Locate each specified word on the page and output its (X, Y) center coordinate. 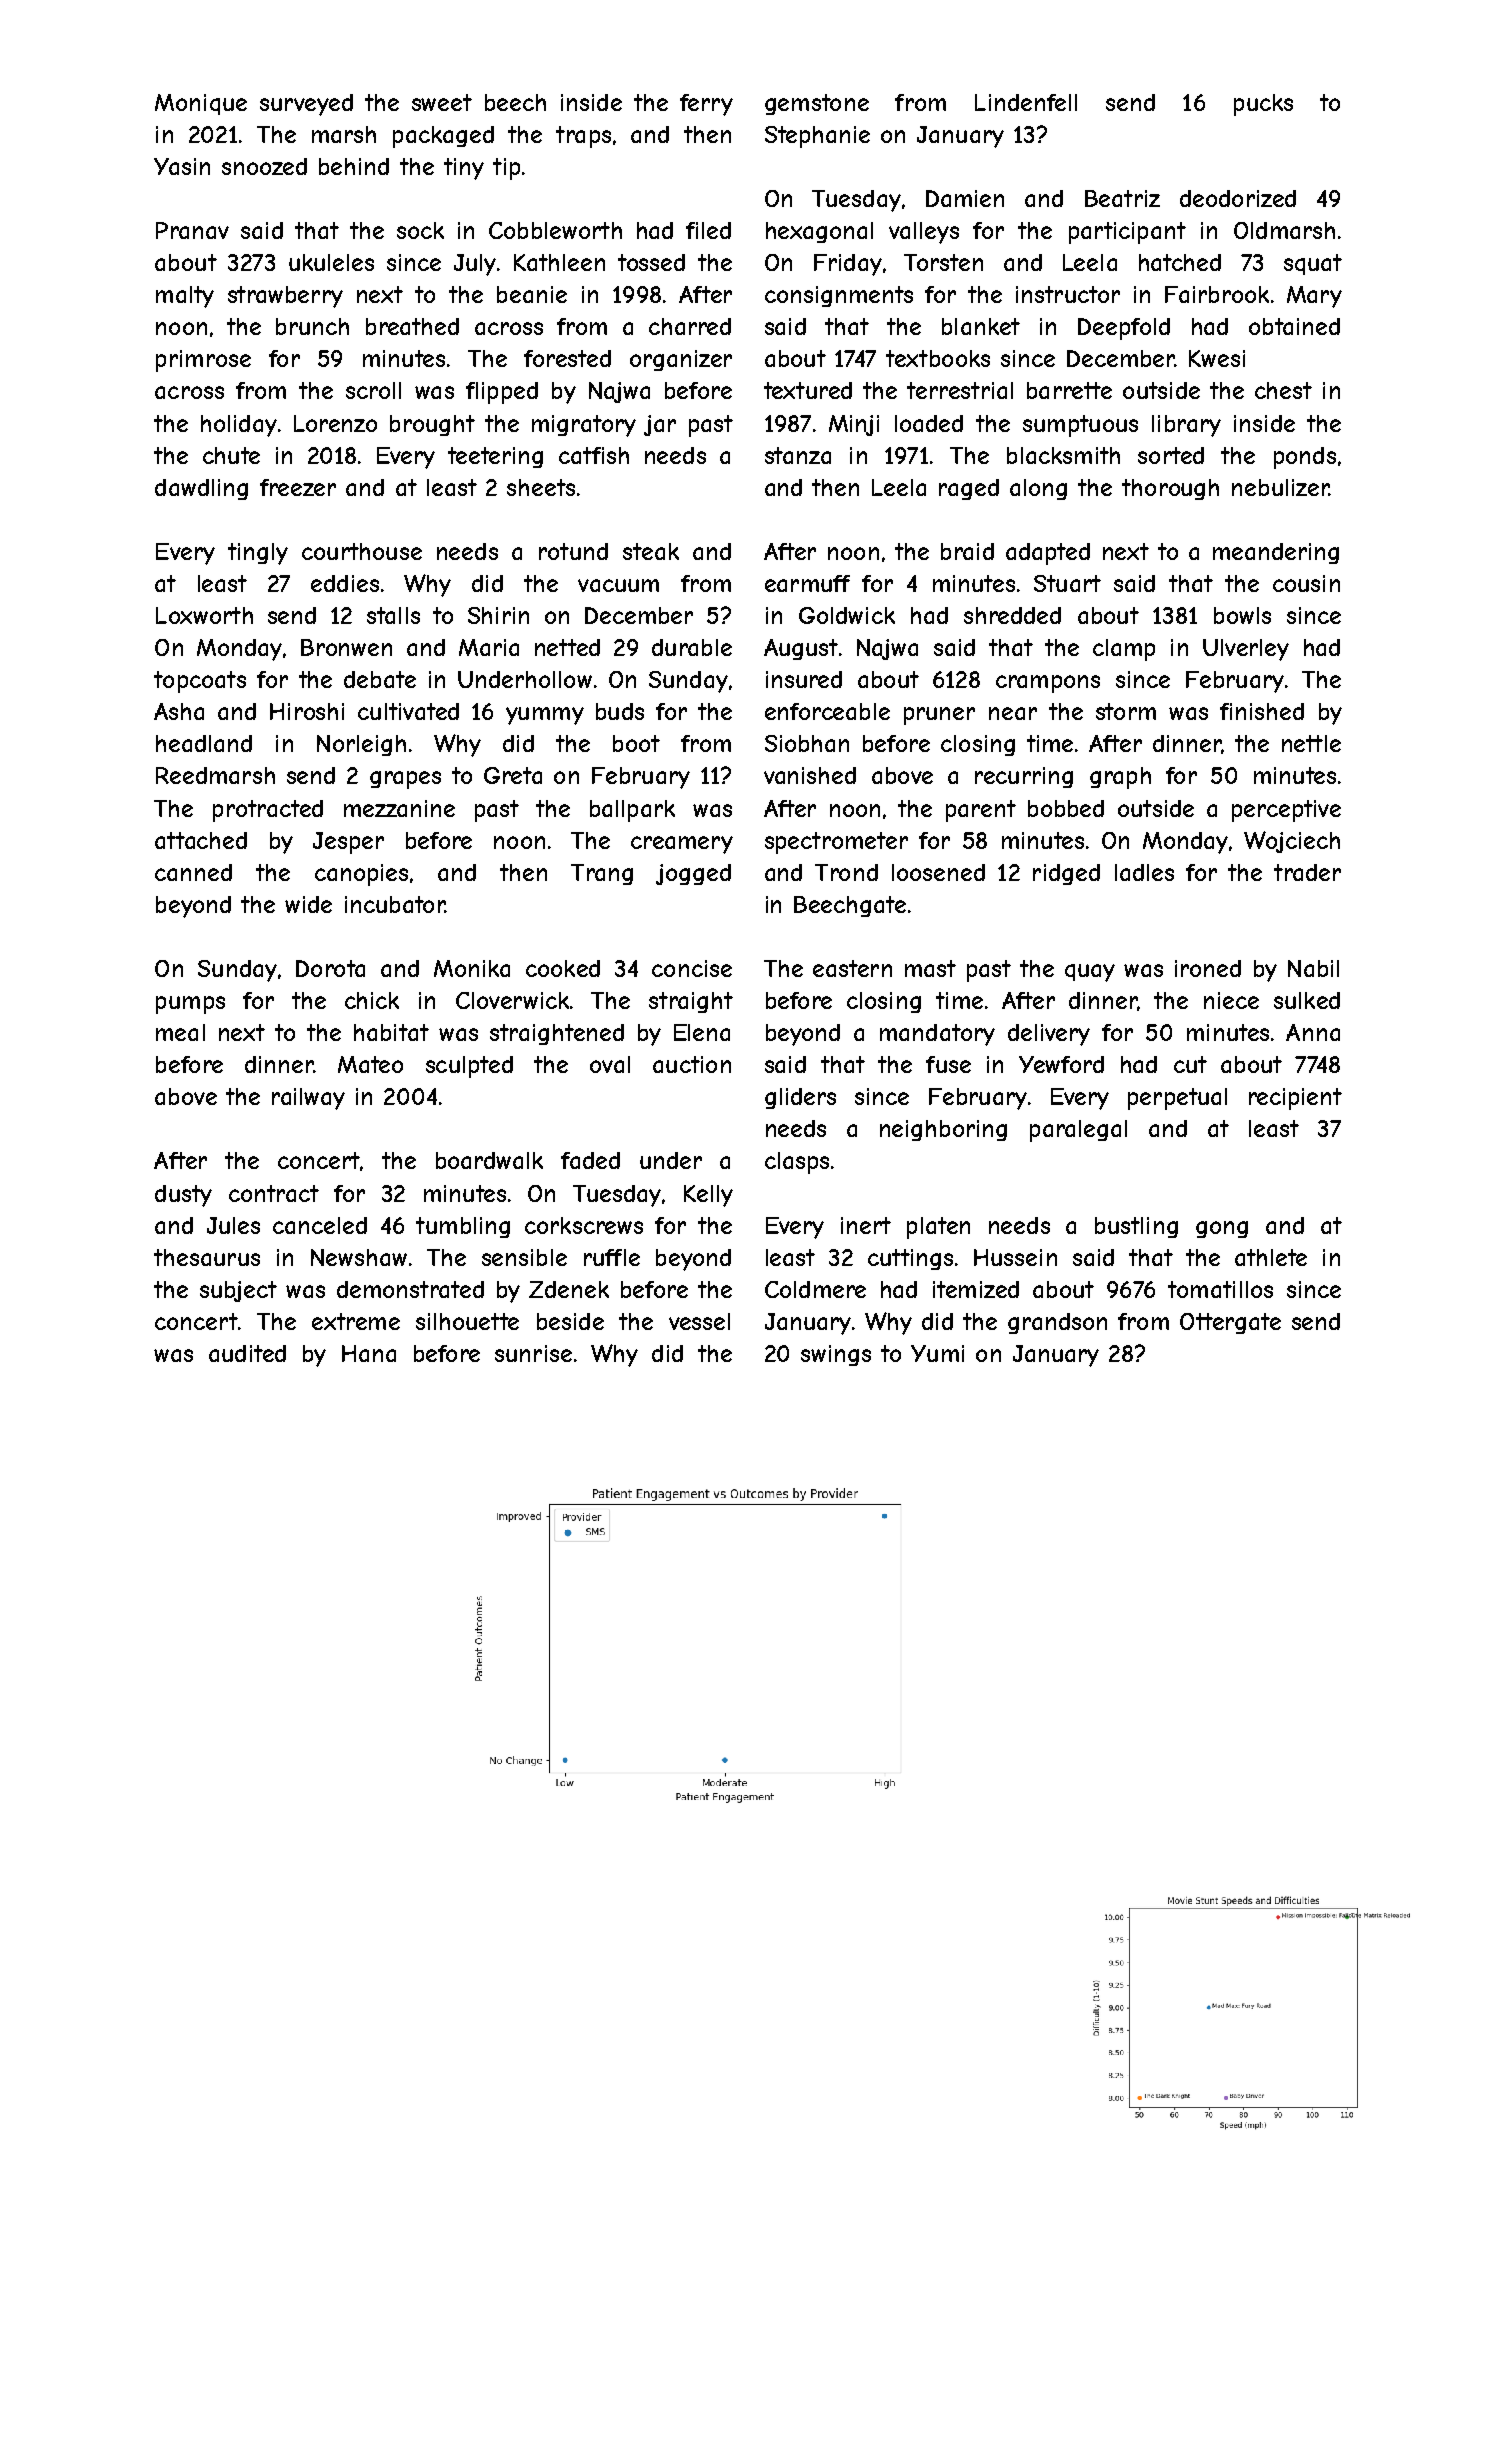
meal (180, 1032)
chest (1283, 390)
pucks (1263, 105)
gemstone (817, 104)
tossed (651, 262)
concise (692, 968)
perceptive (1286, 811)
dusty (183, 1196)
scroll (373, 390)
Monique (201, 104)
